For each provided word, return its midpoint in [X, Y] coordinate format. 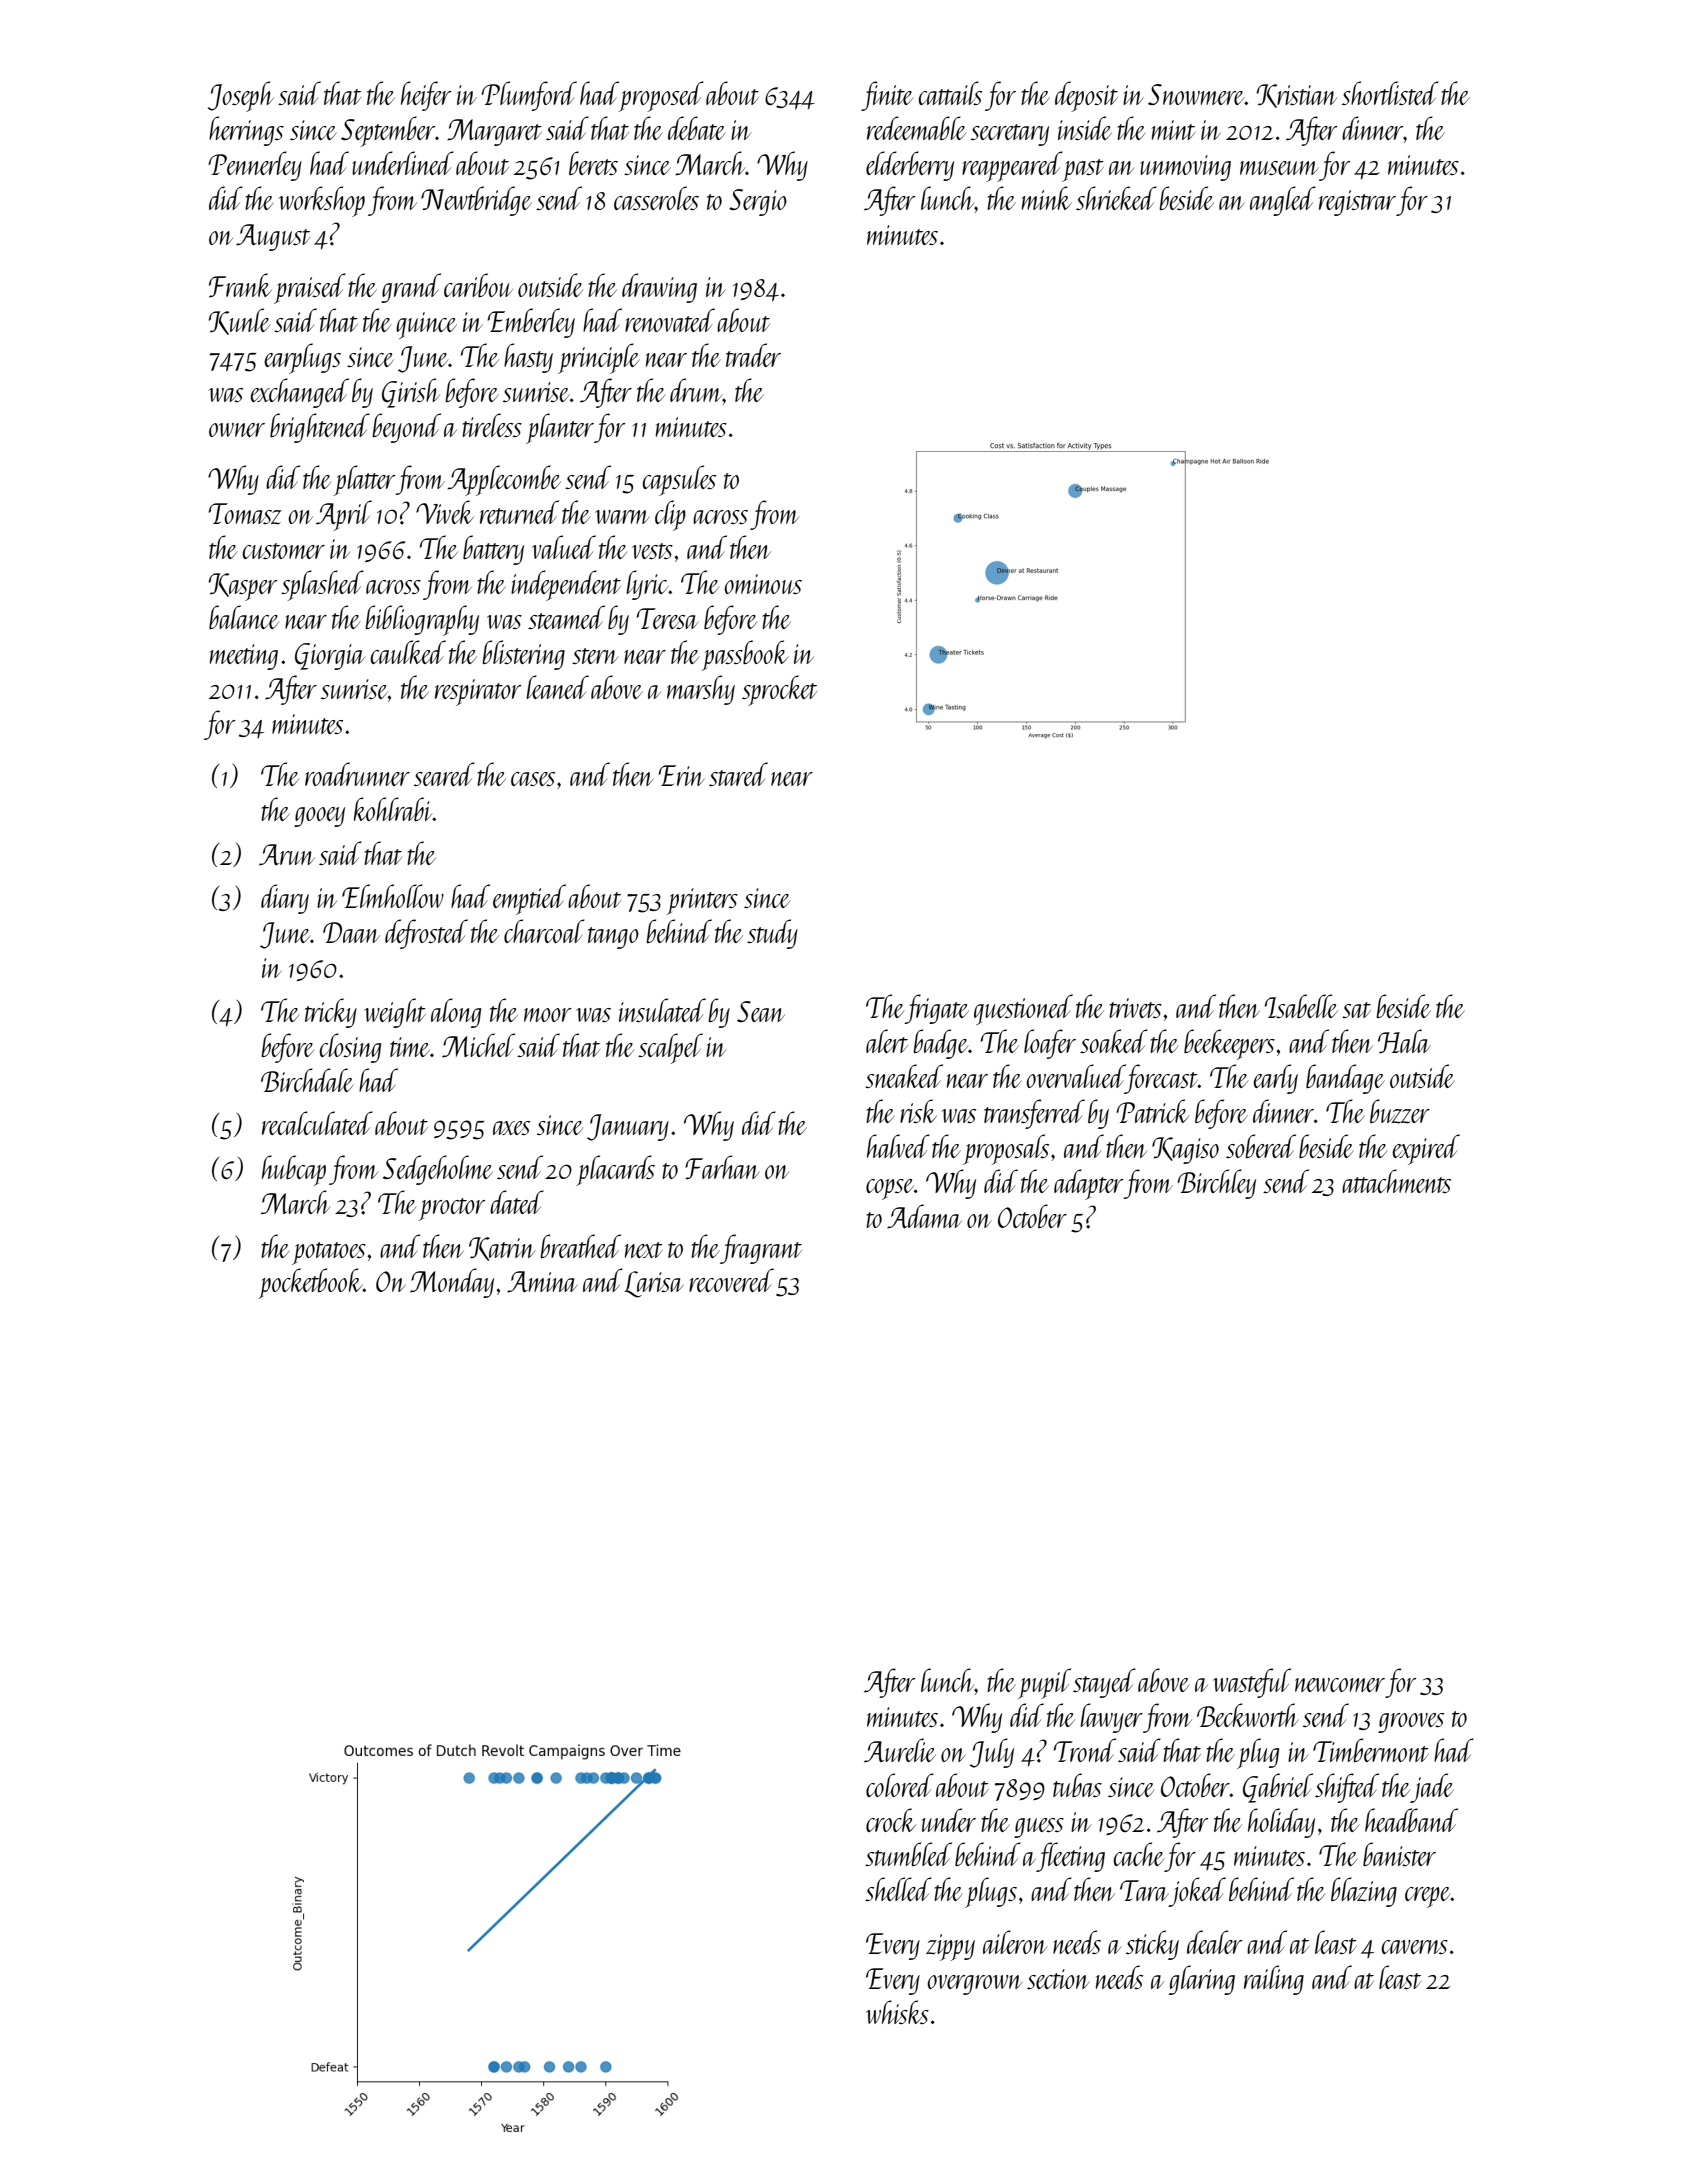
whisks [897, 2012]
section [1058, 1979]
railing [1274, 1980]
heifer [426, 96]
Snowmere [1196, 94]
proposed [661, 96]
